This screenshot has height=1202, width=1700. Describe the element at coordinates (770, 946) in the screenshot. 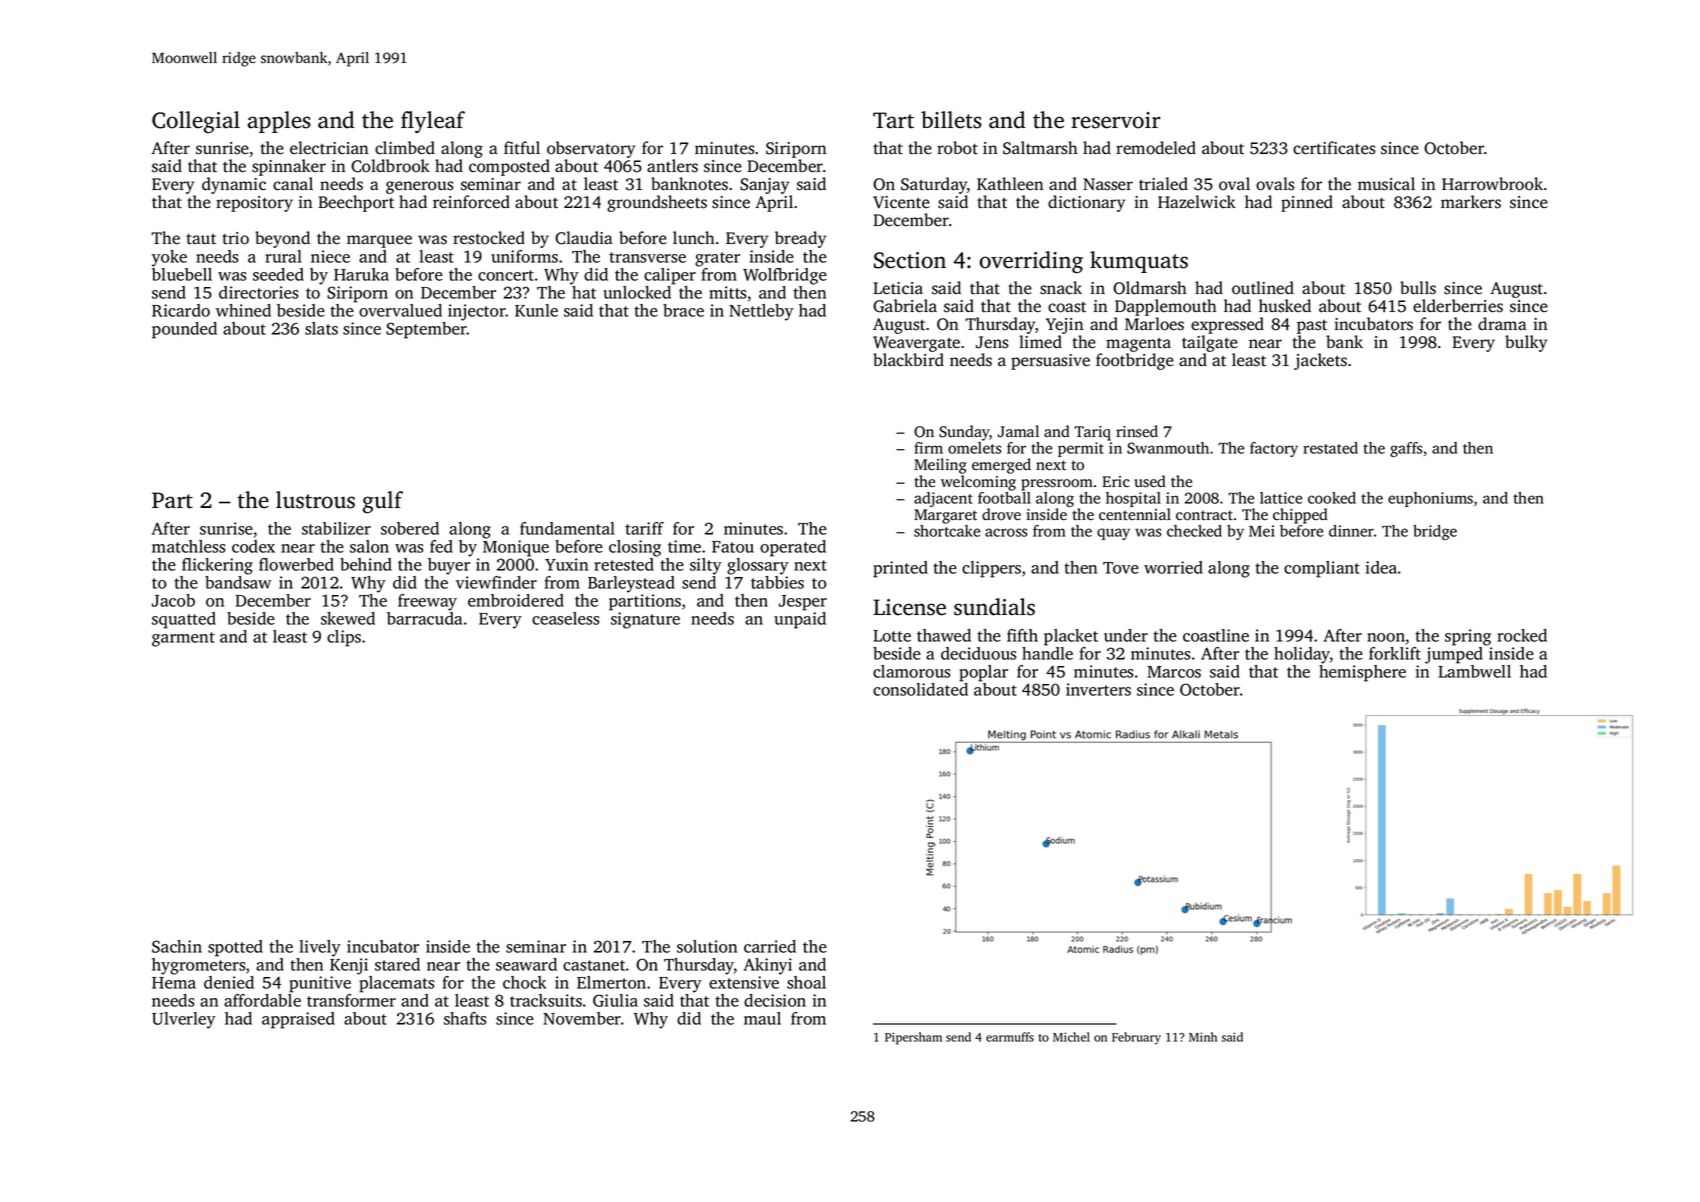

I see `carried` at that location.
